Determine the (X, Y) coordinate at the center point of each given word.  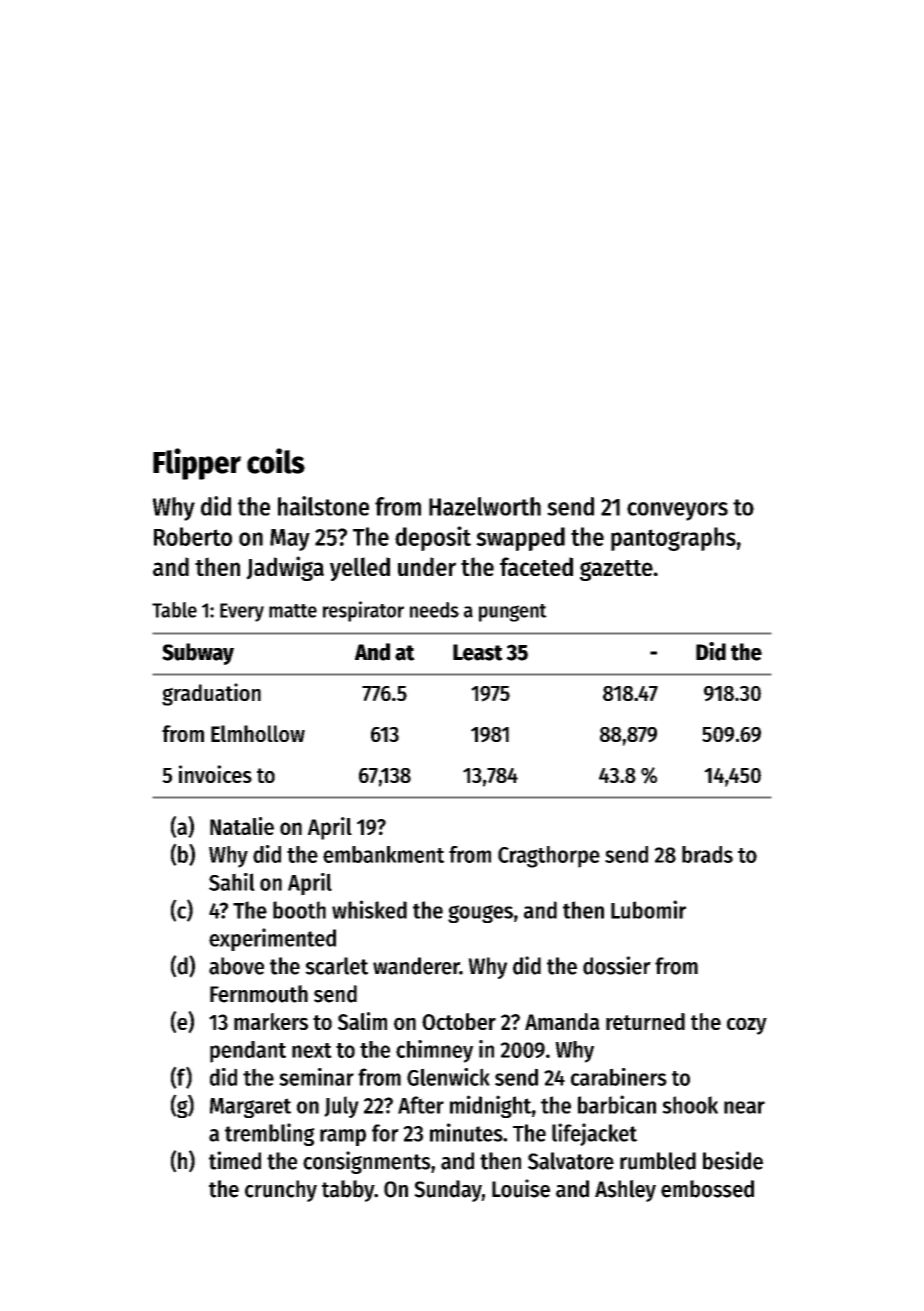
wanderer (416, 966)
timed (235, 1160)
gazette (616, 570)
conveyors (677, 511)
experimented (272, 939)
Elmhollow (258, 733)
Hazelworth (485, 506)
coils (276, 461)
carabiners (619, 1077)
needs (434, 610)
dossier (617, 965)
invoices (215, 774)
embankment (383, 854)
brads (707, 854)
